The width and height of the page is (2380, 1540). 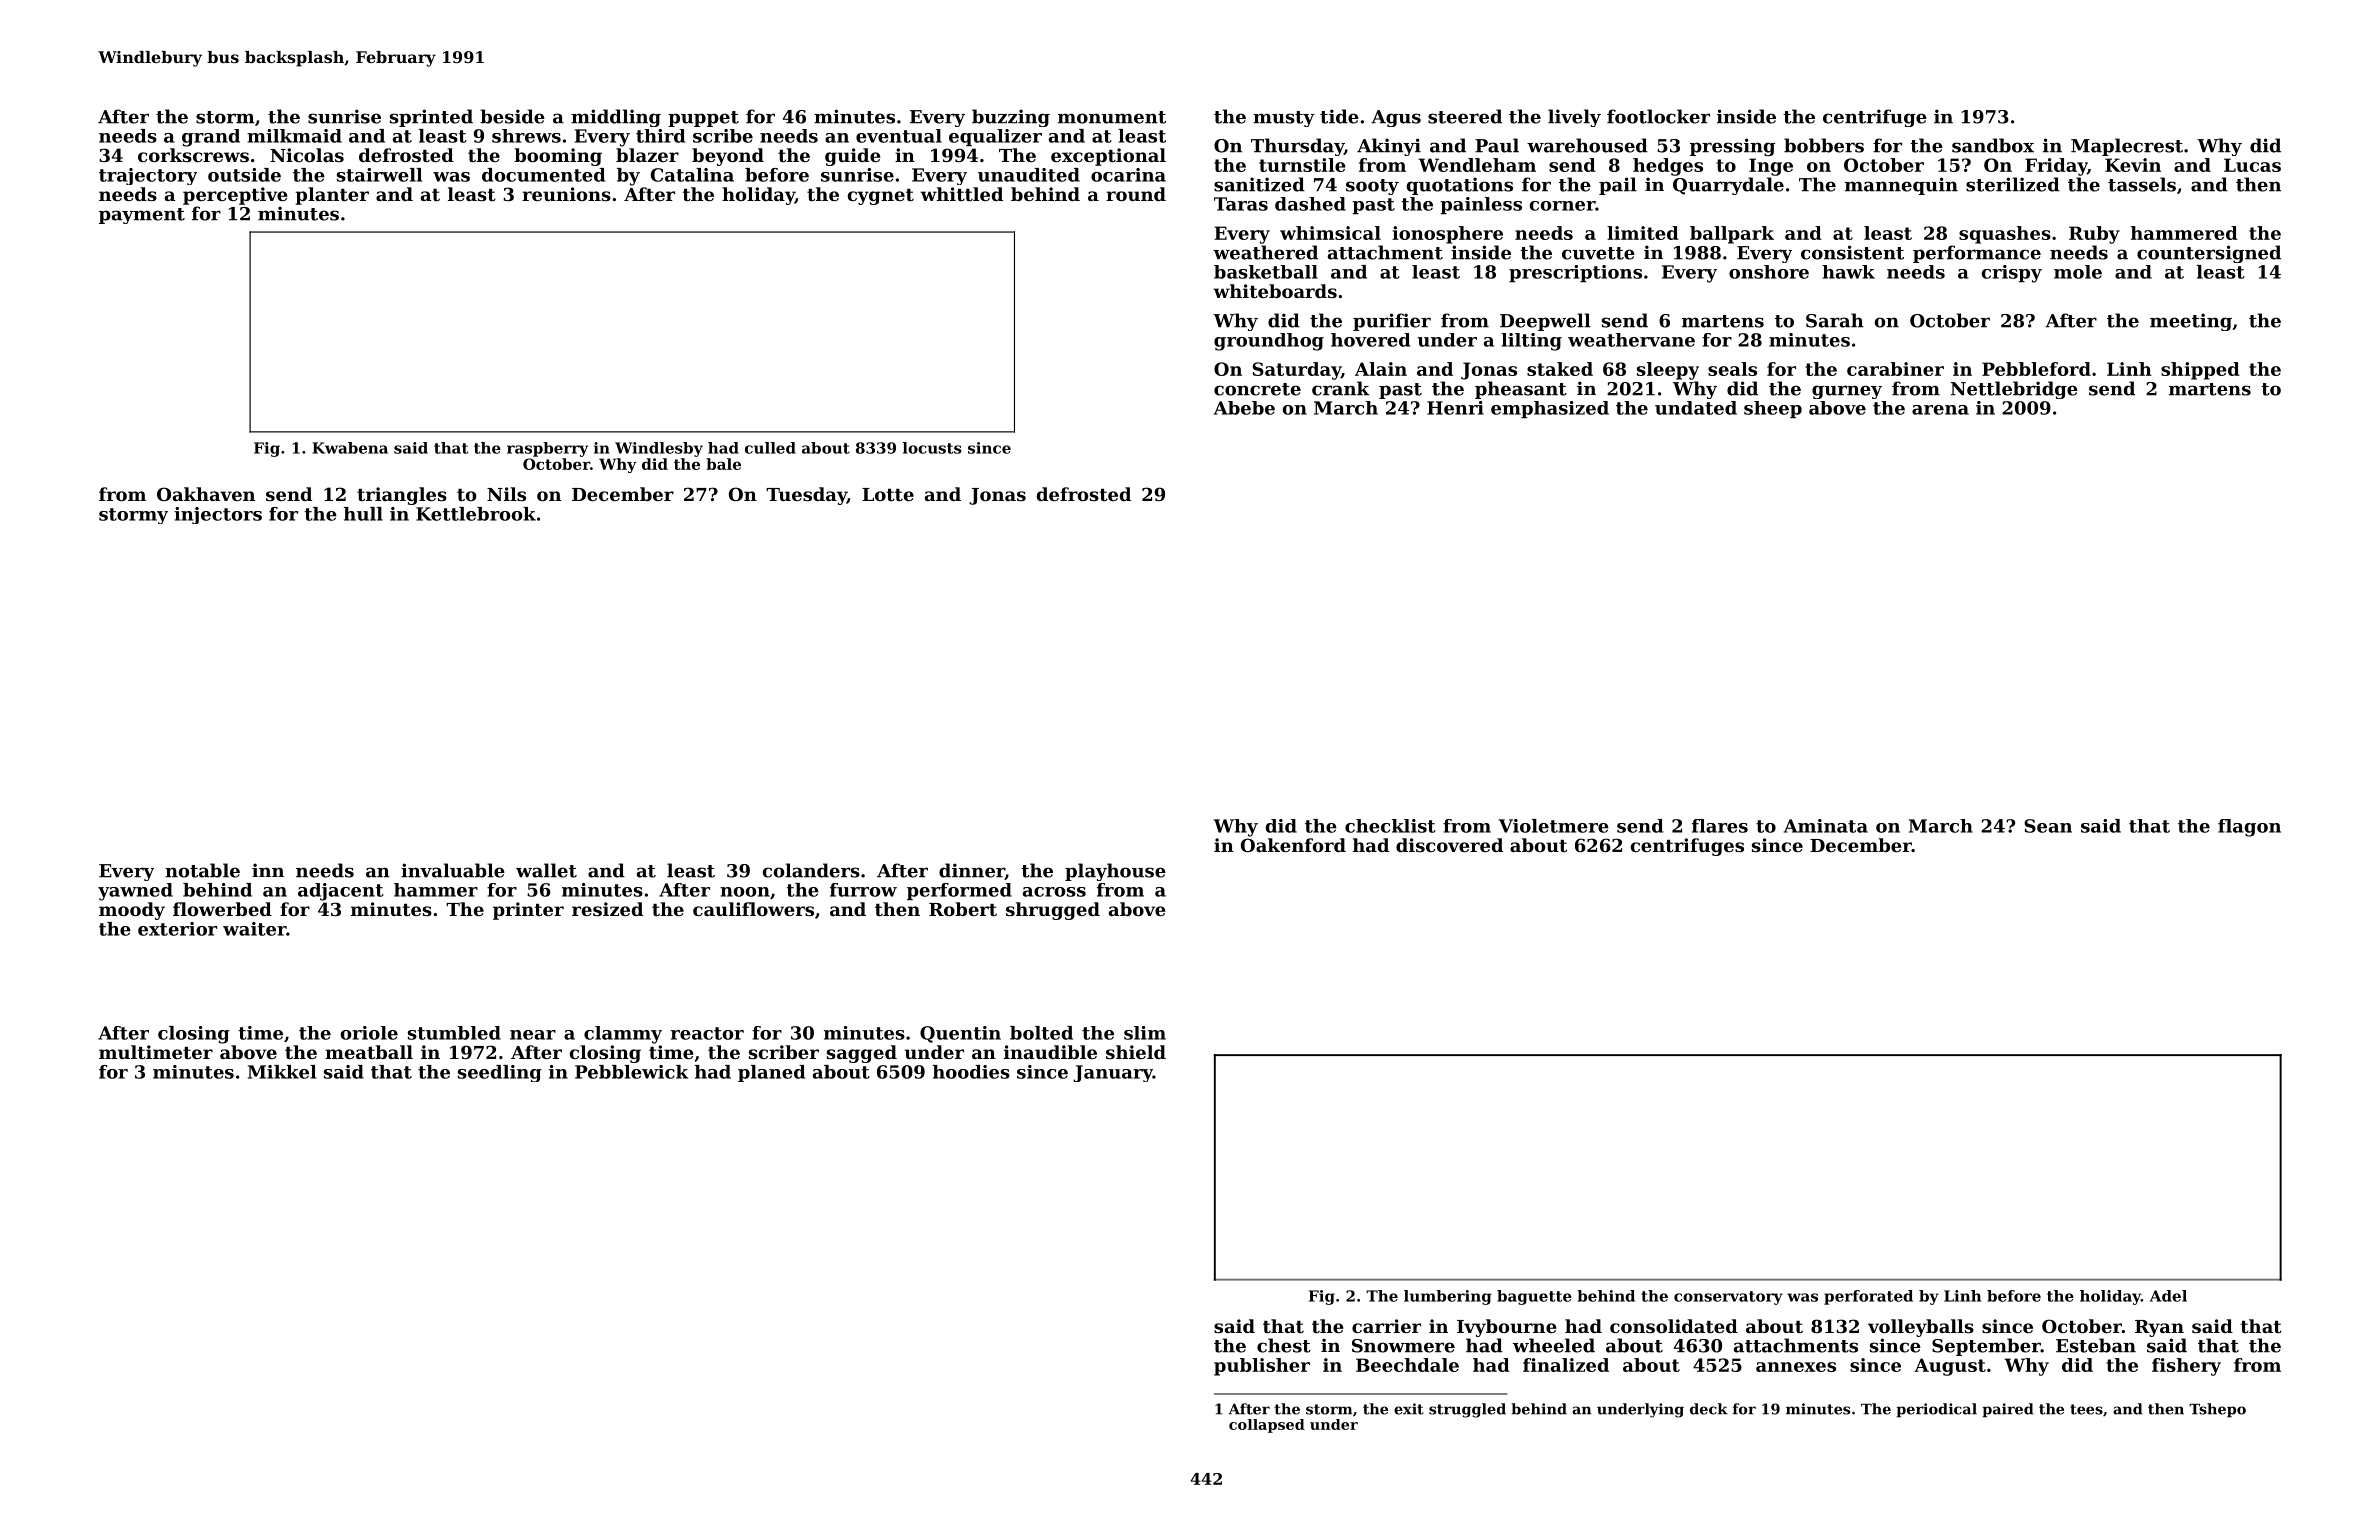 What do you see at coordinates (1447, 1297) in the page?
I see `lumbering` at bounding box center [1447, 1297].
